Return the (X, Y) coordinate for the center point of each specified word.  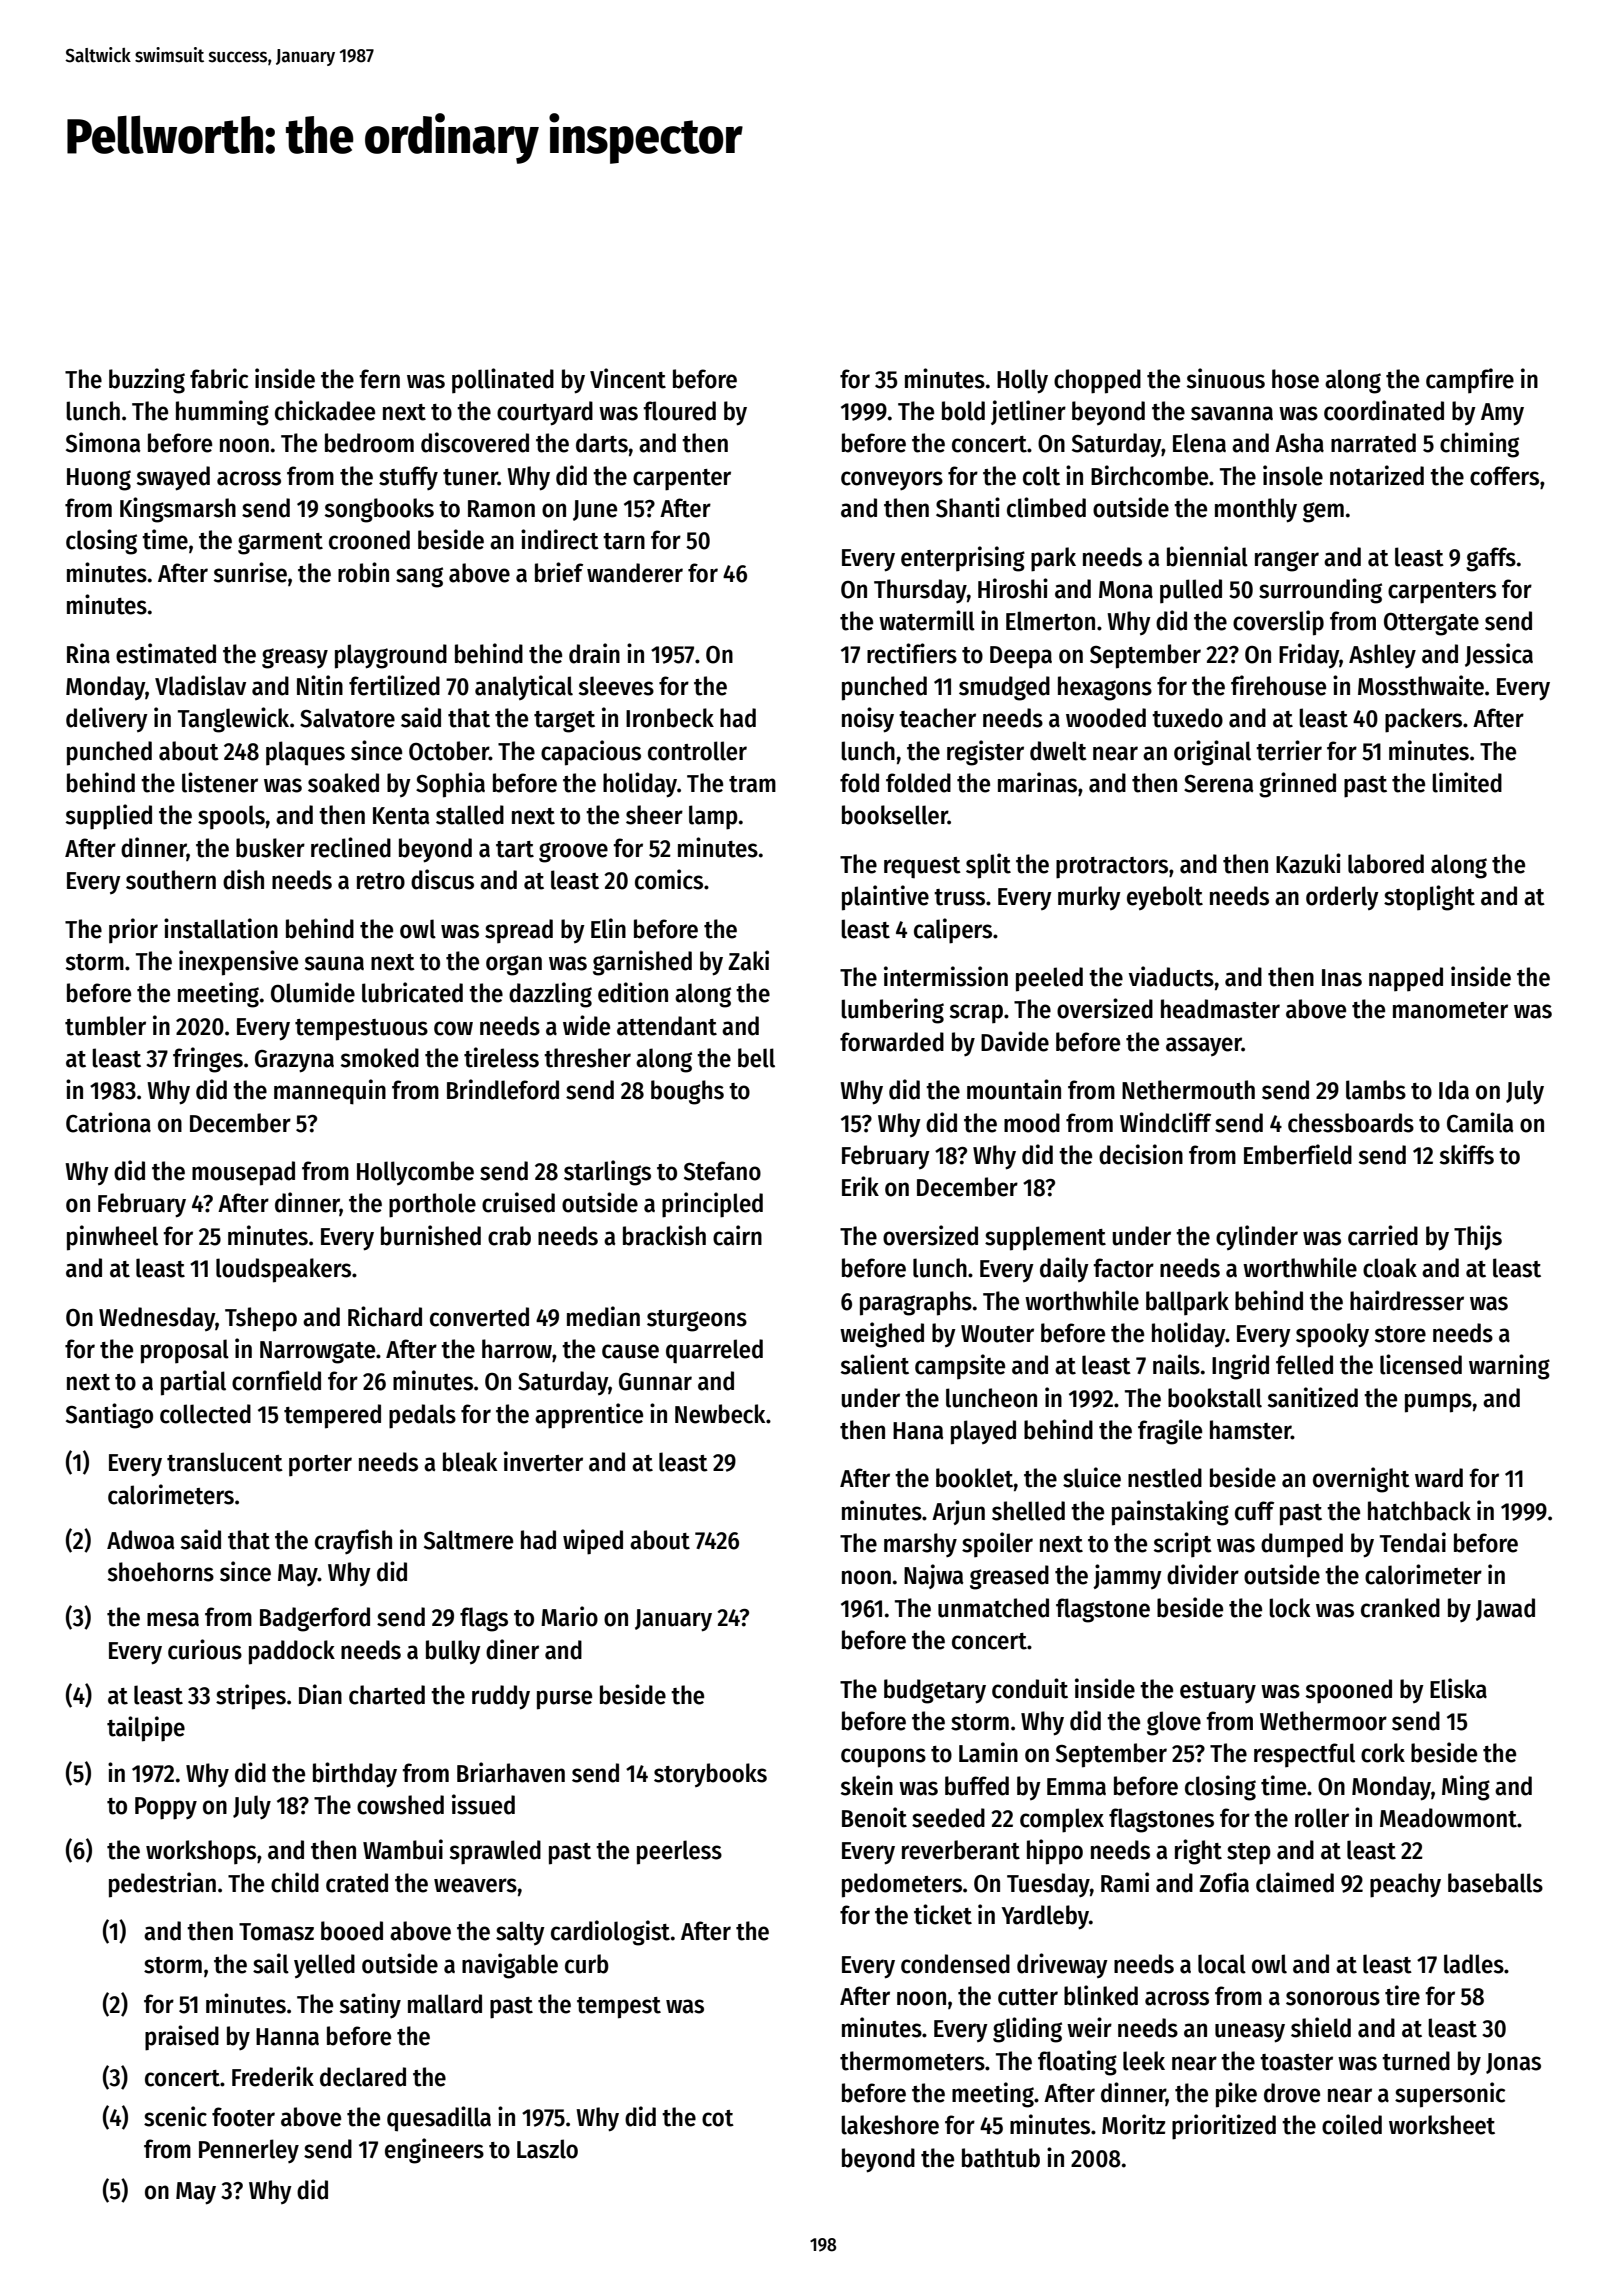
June (595, 510)
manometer (1450, 1010)
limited (1467, 782)
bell (756, 1058)
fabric (219, 378)
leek (1144, 2061)
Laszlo (547, 2149)
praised (182, 2038)
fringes (208, 1060)
